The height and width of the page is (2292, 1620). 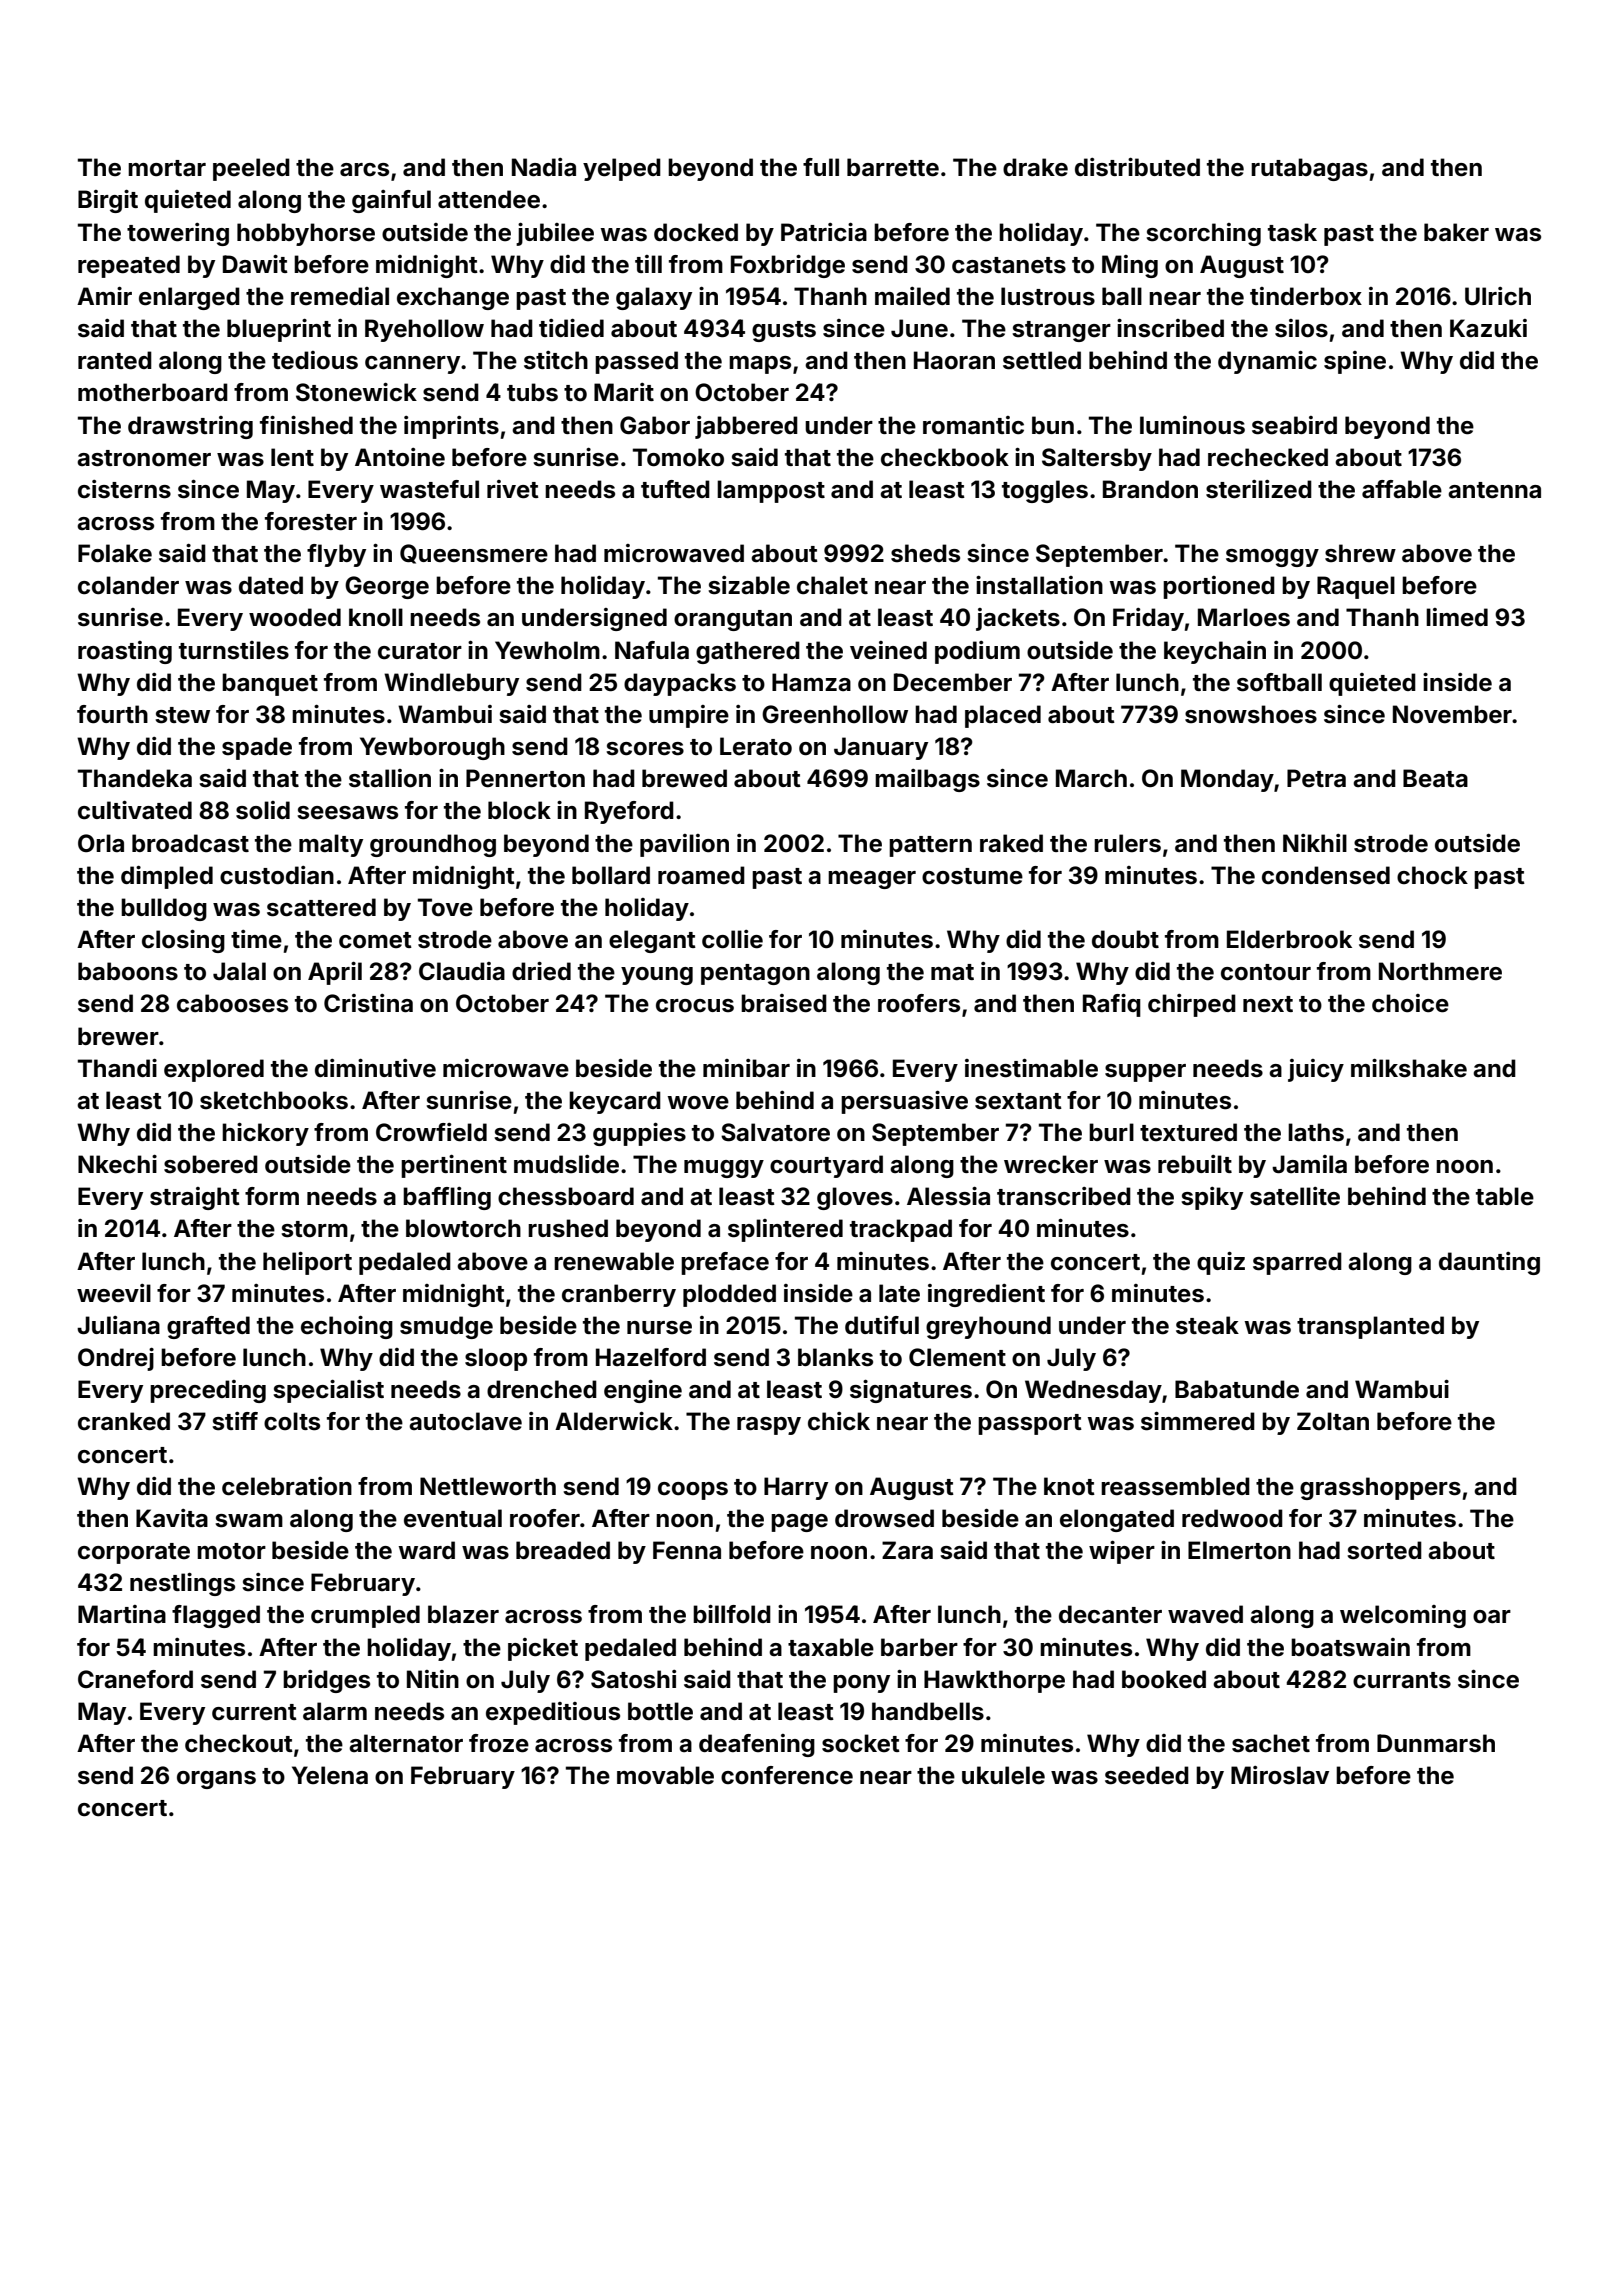 What do you see at coordinates (462, 971) in the page?
I see `Claudia` at bounding box center [462, 971].
